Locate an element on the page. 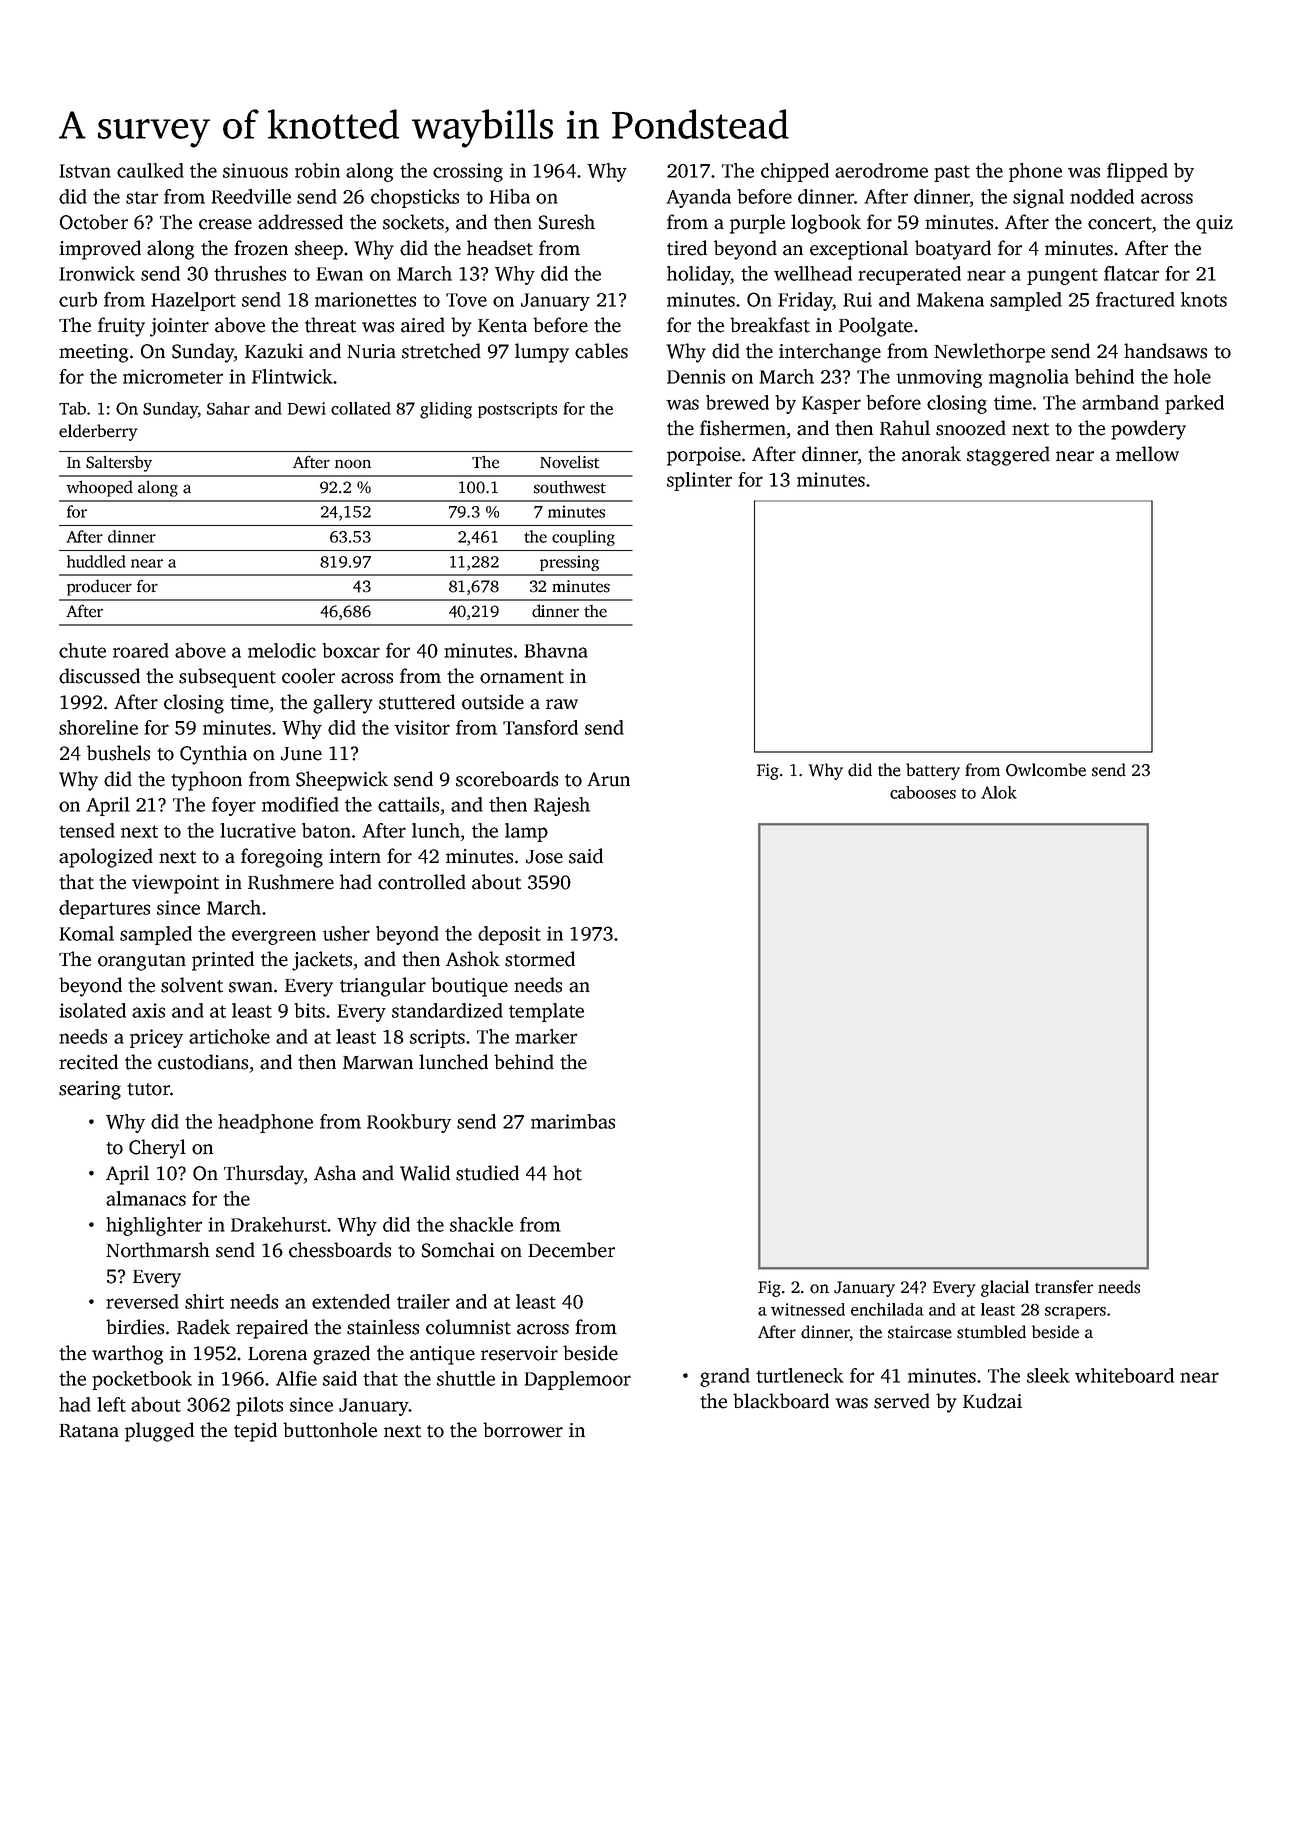  pressing is located at coordinates (569, 563).
